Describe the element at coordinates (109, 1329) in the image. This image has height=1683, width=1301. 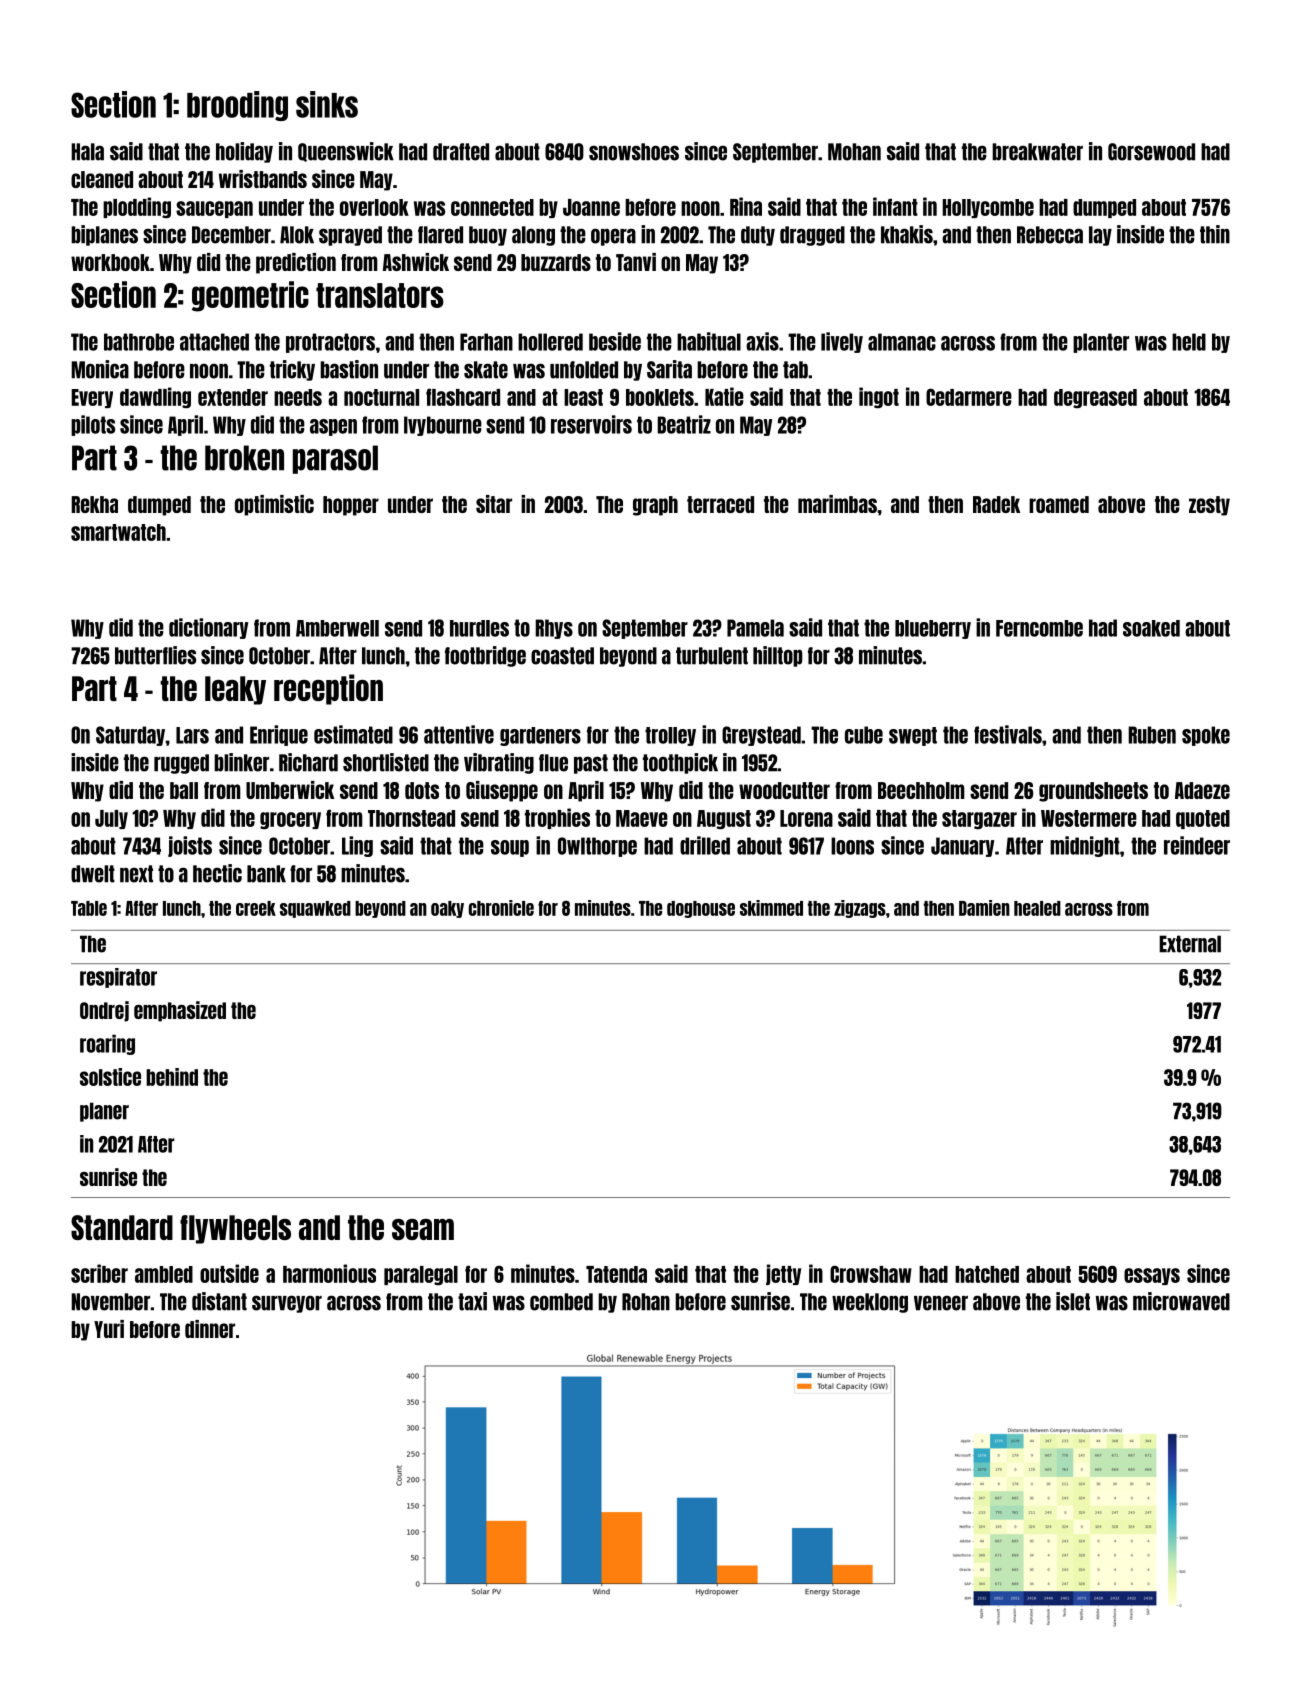
I see `Yuri` at that location.
